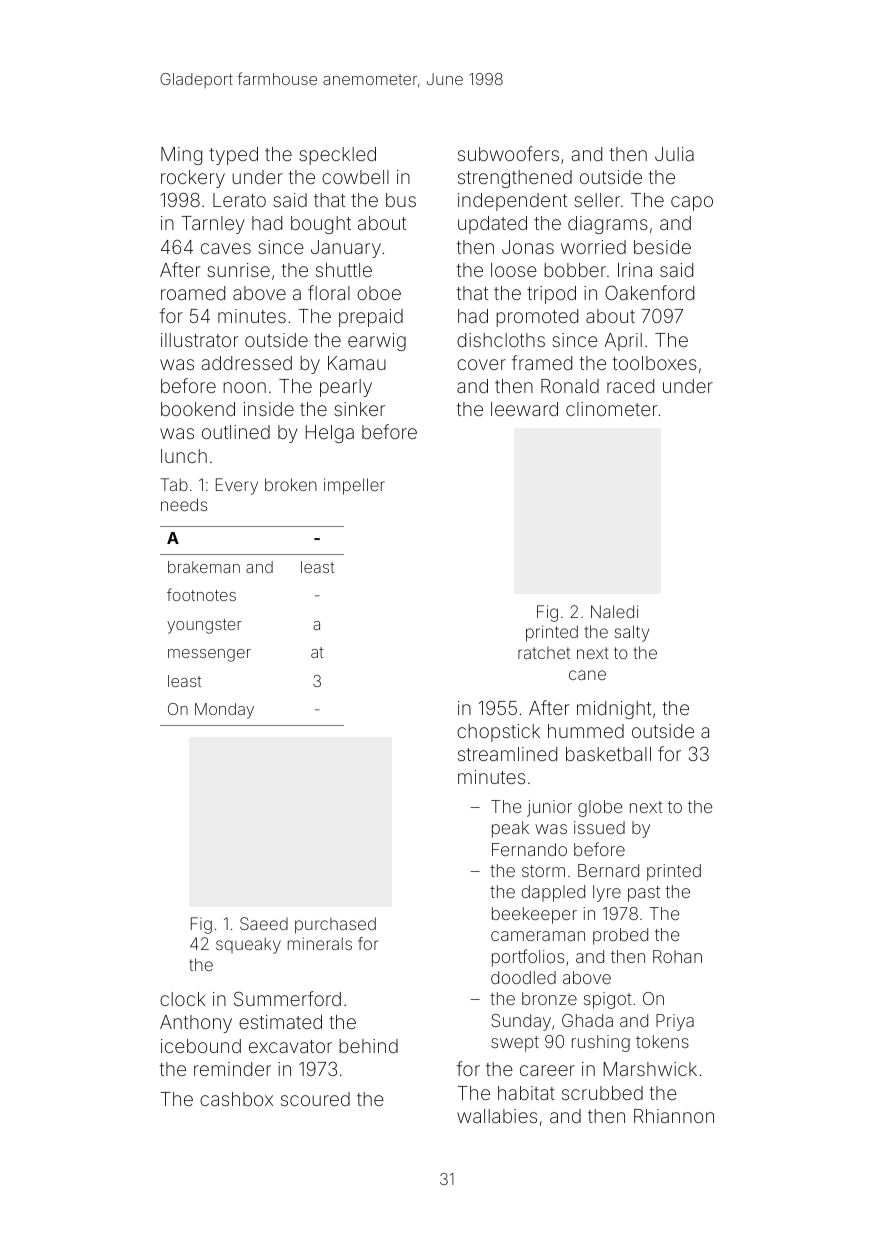 Image resolution: width=878 pixels, height=1246 pixels. Describe the element at coordinates (649, 292) in the page. I see `Oakenford` at that location.
